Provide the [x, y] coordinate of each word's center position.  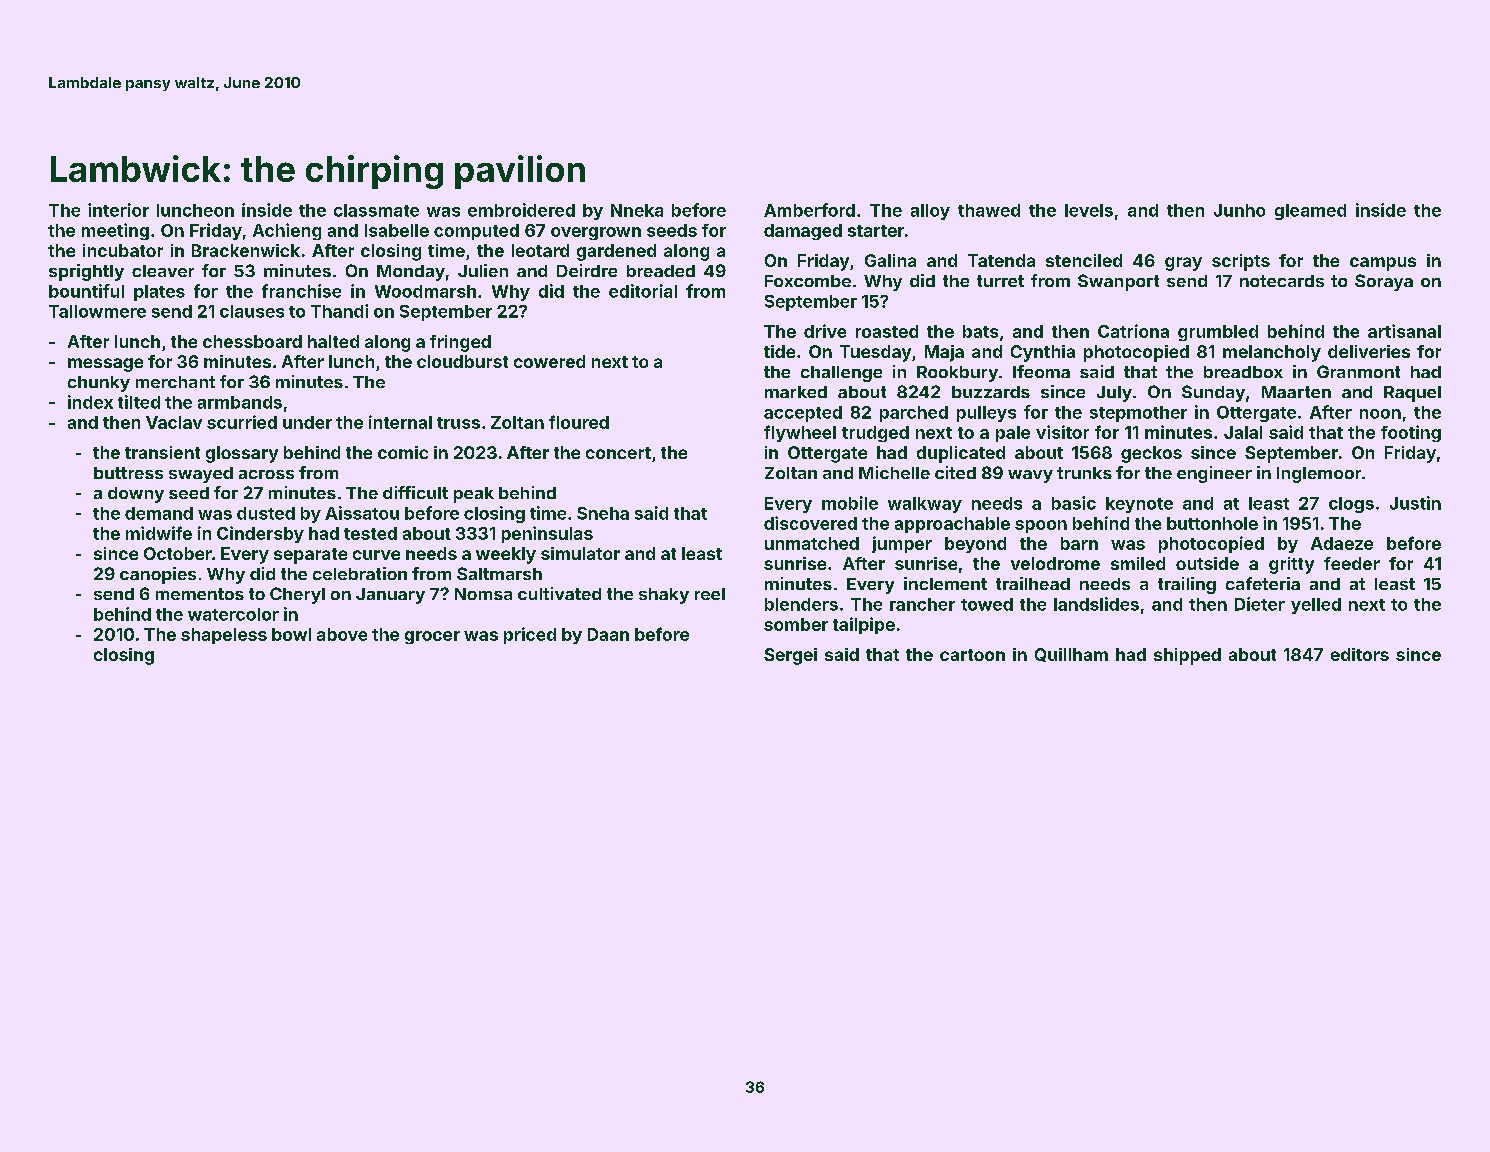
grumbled [1218, 333]
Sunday [1213, 393]
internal [400, 422]
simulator [580, 553]
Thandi [339, 311]
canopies [158, 575]
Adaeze [1342, 543]
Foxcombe [808, 281]
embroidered [521, 210]
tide [779, 351]
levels [1089, 210]
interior [118, 210]
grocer [432, 637]
